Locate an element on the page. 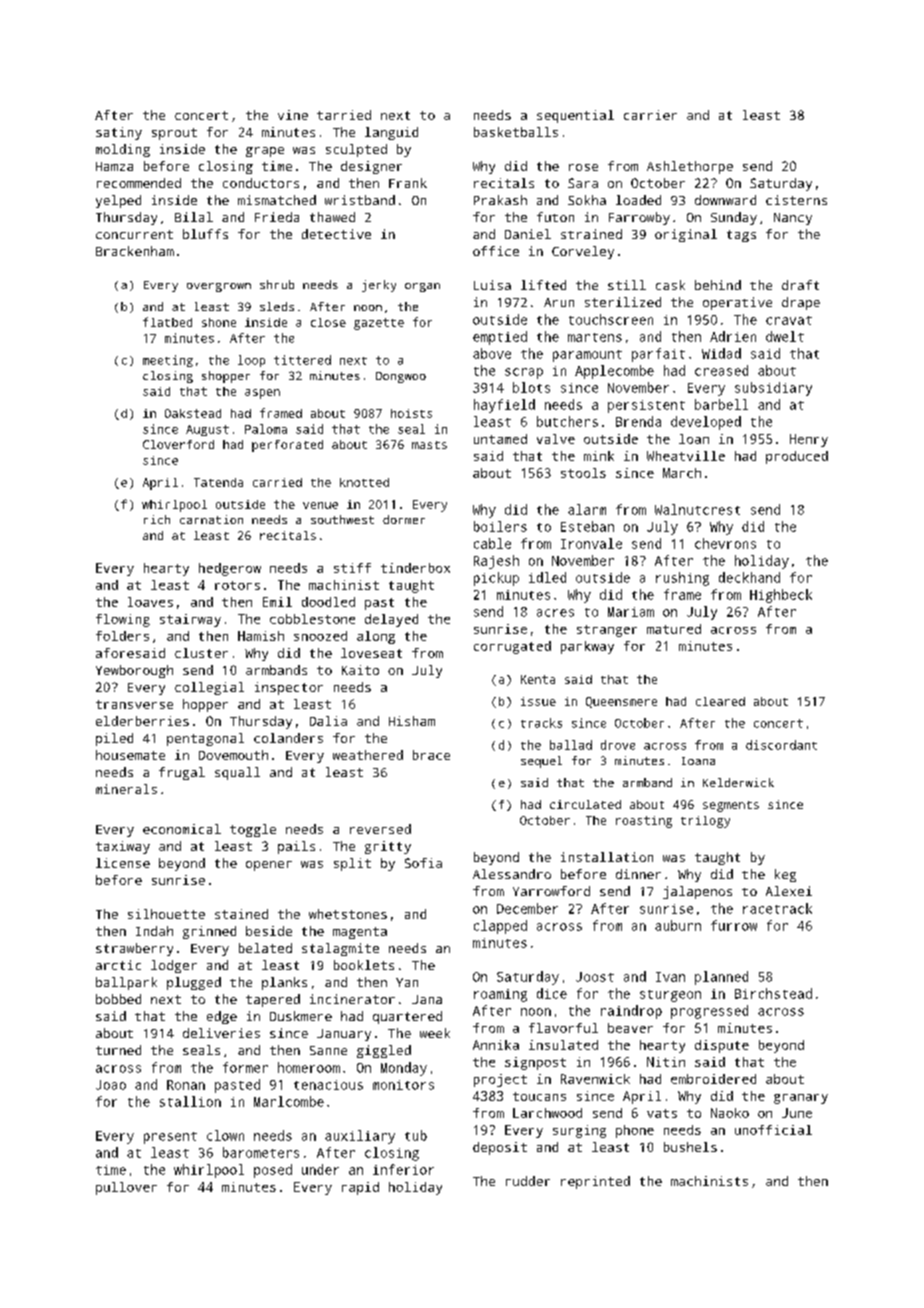  tarried is located at coordinates (344, 115).
